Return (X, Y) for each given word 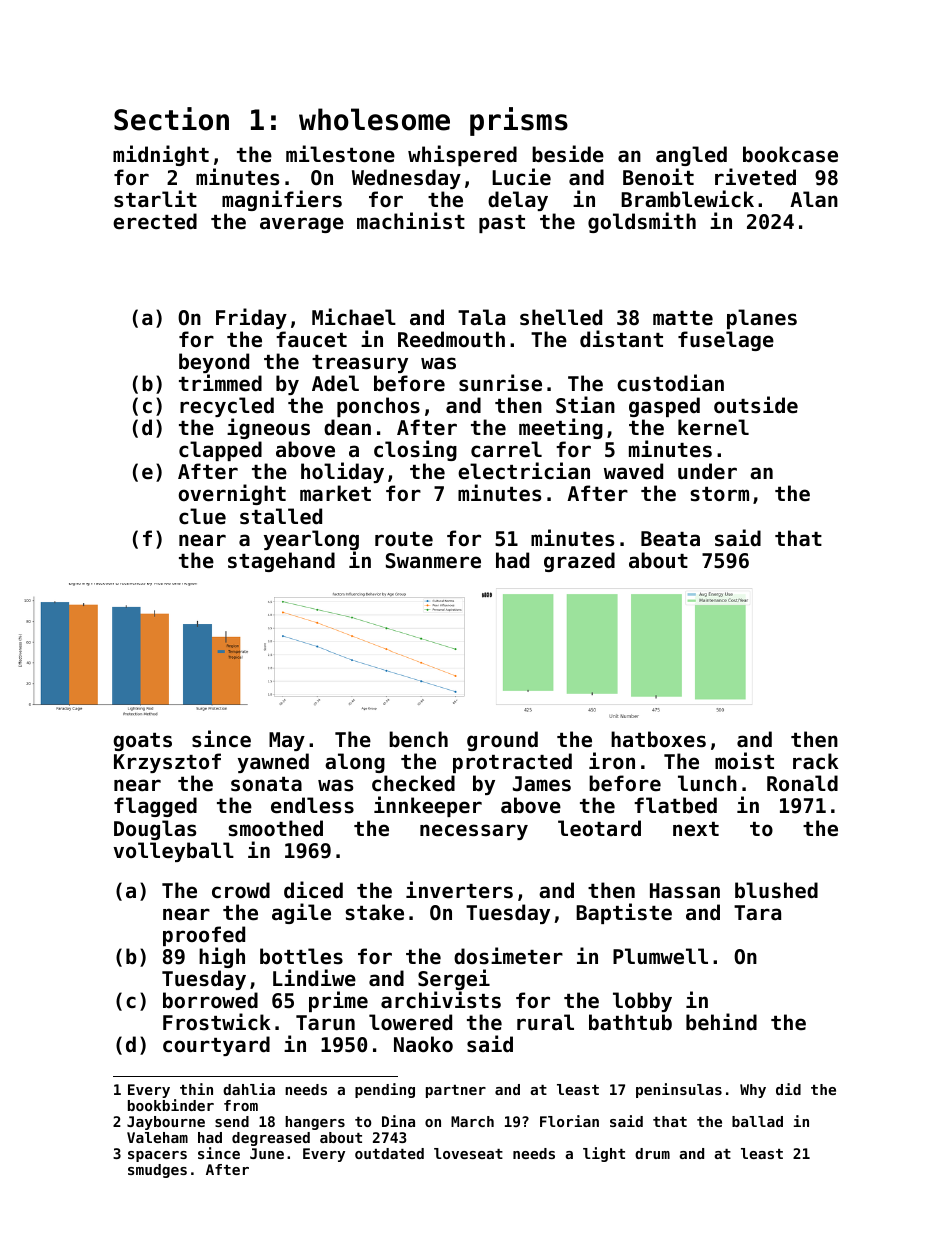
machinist (411, 221)
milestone (340, 154)
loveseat (468, 1153)
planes (762, 319)
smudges (157, 1171)
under (707, 471)
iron (612, 761)
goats (142, 742)
